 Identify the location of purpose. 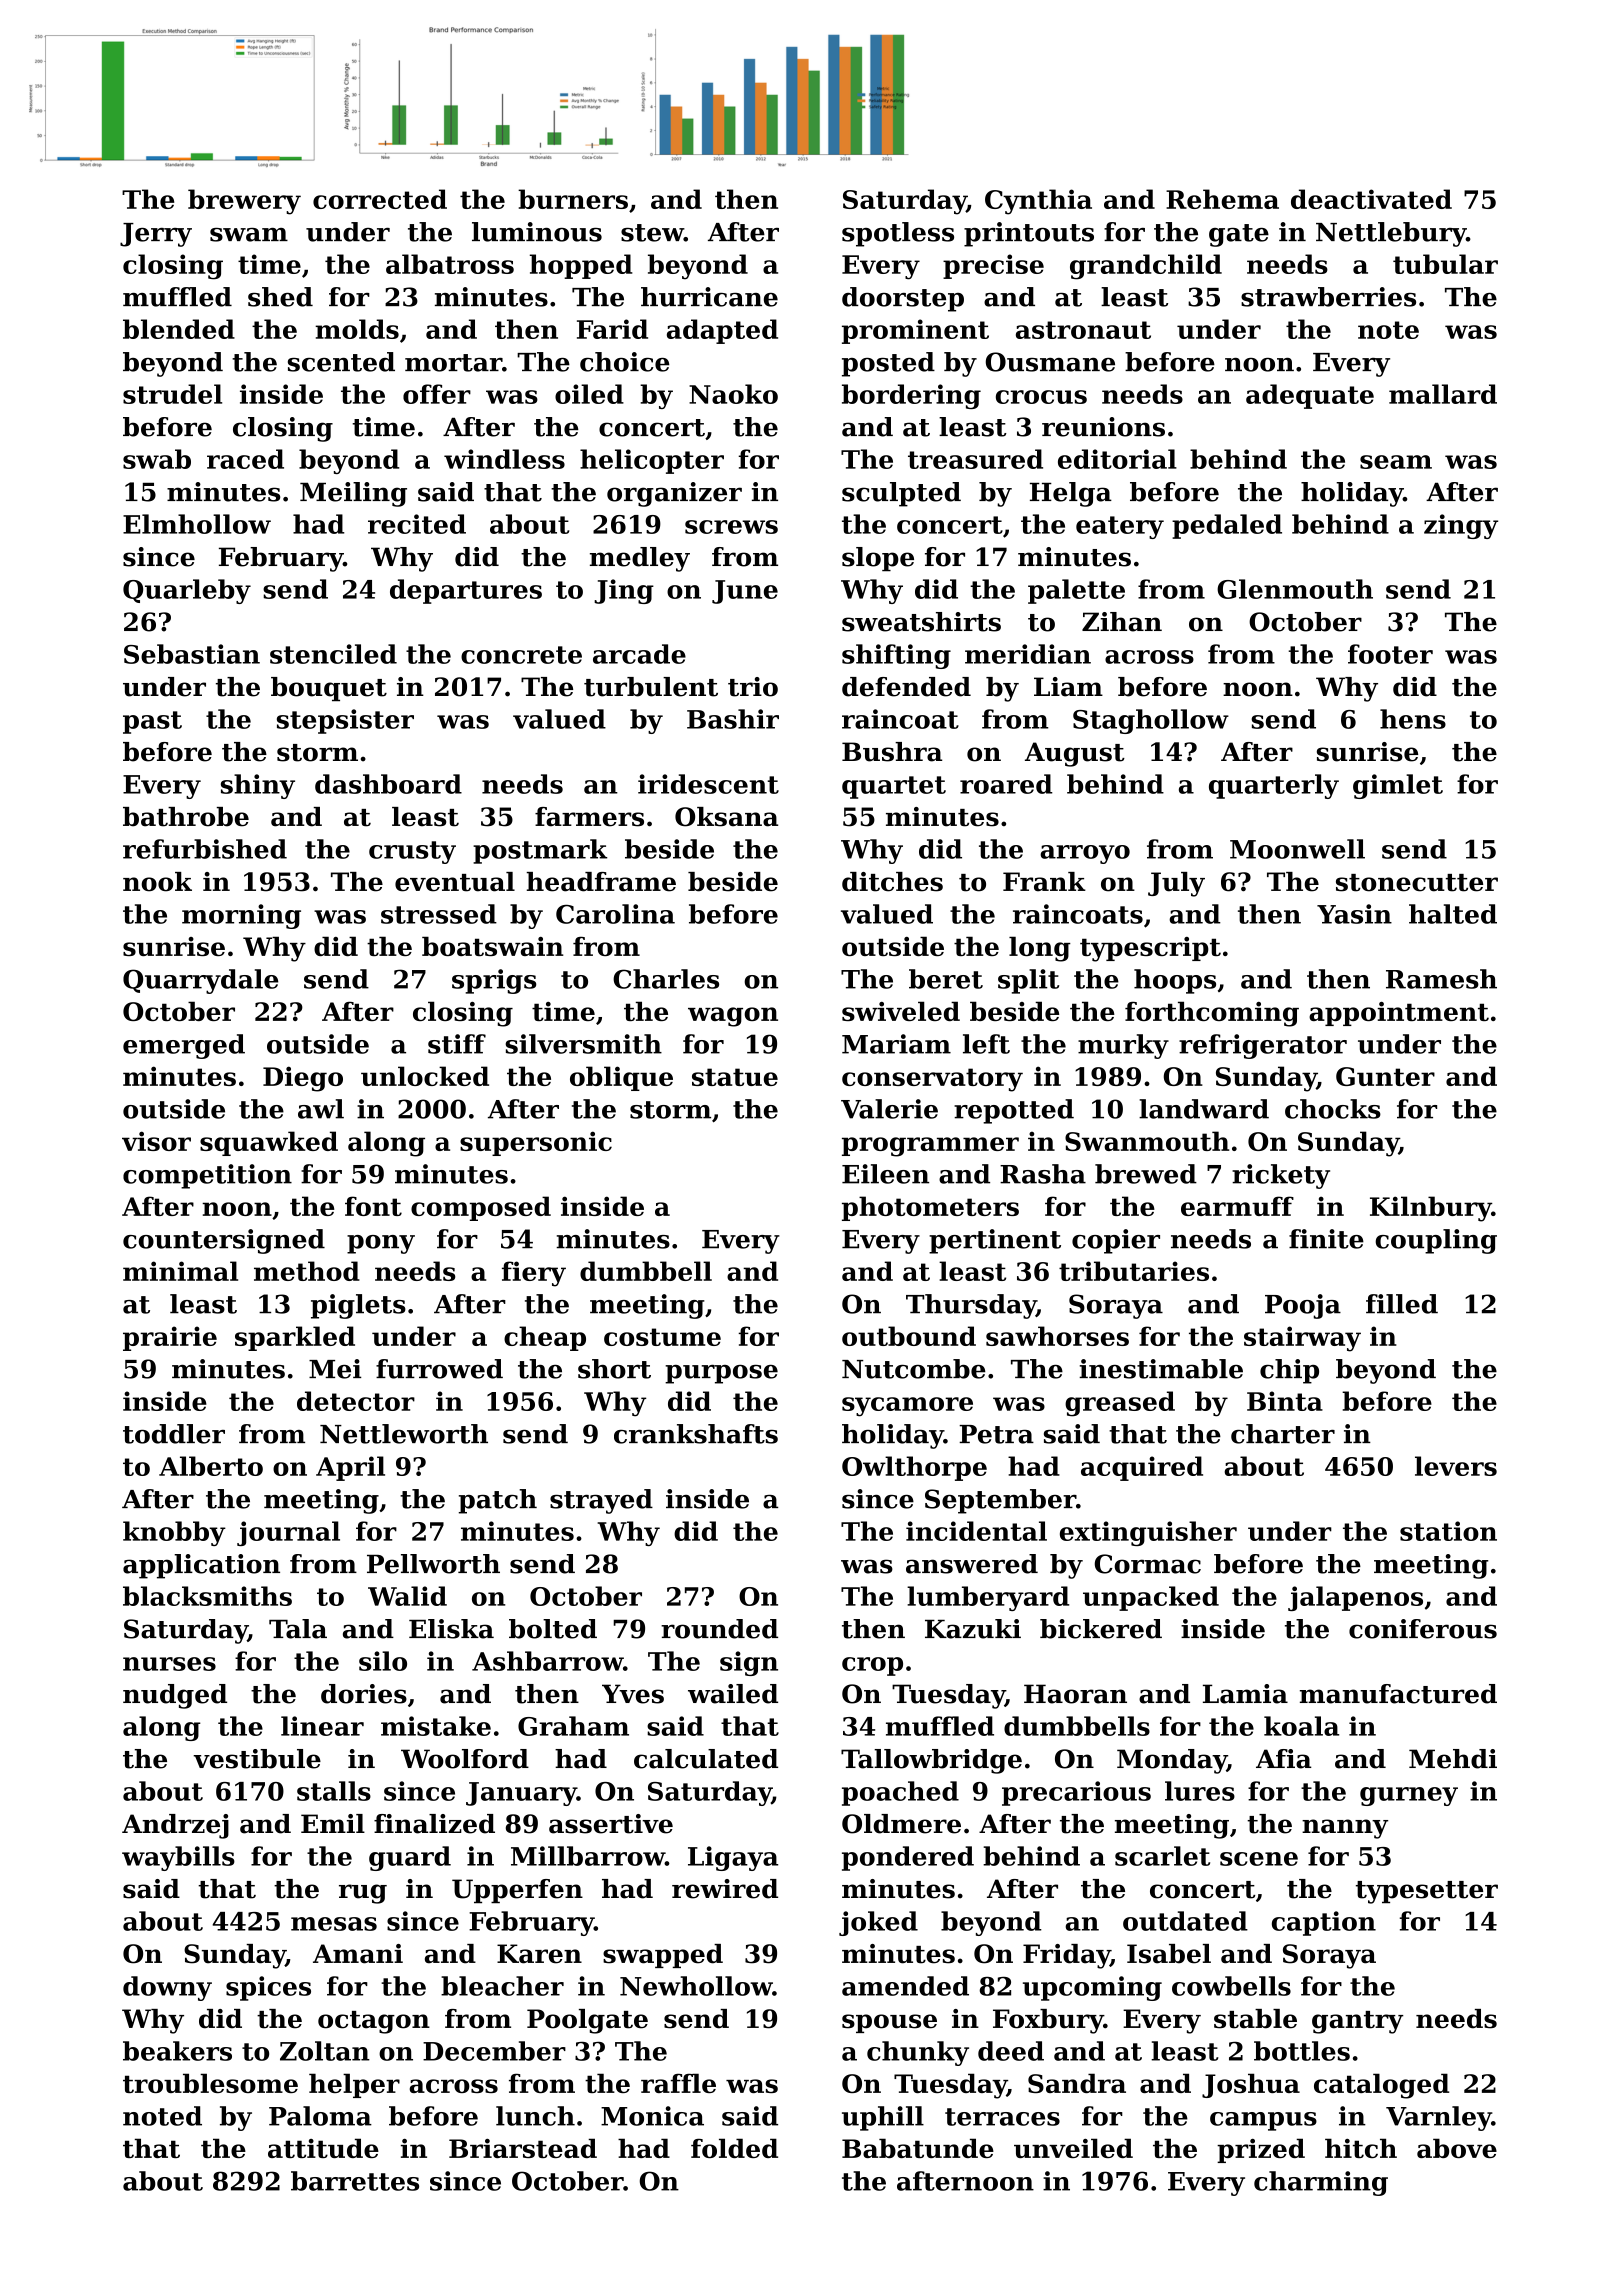
(721, 1374).
